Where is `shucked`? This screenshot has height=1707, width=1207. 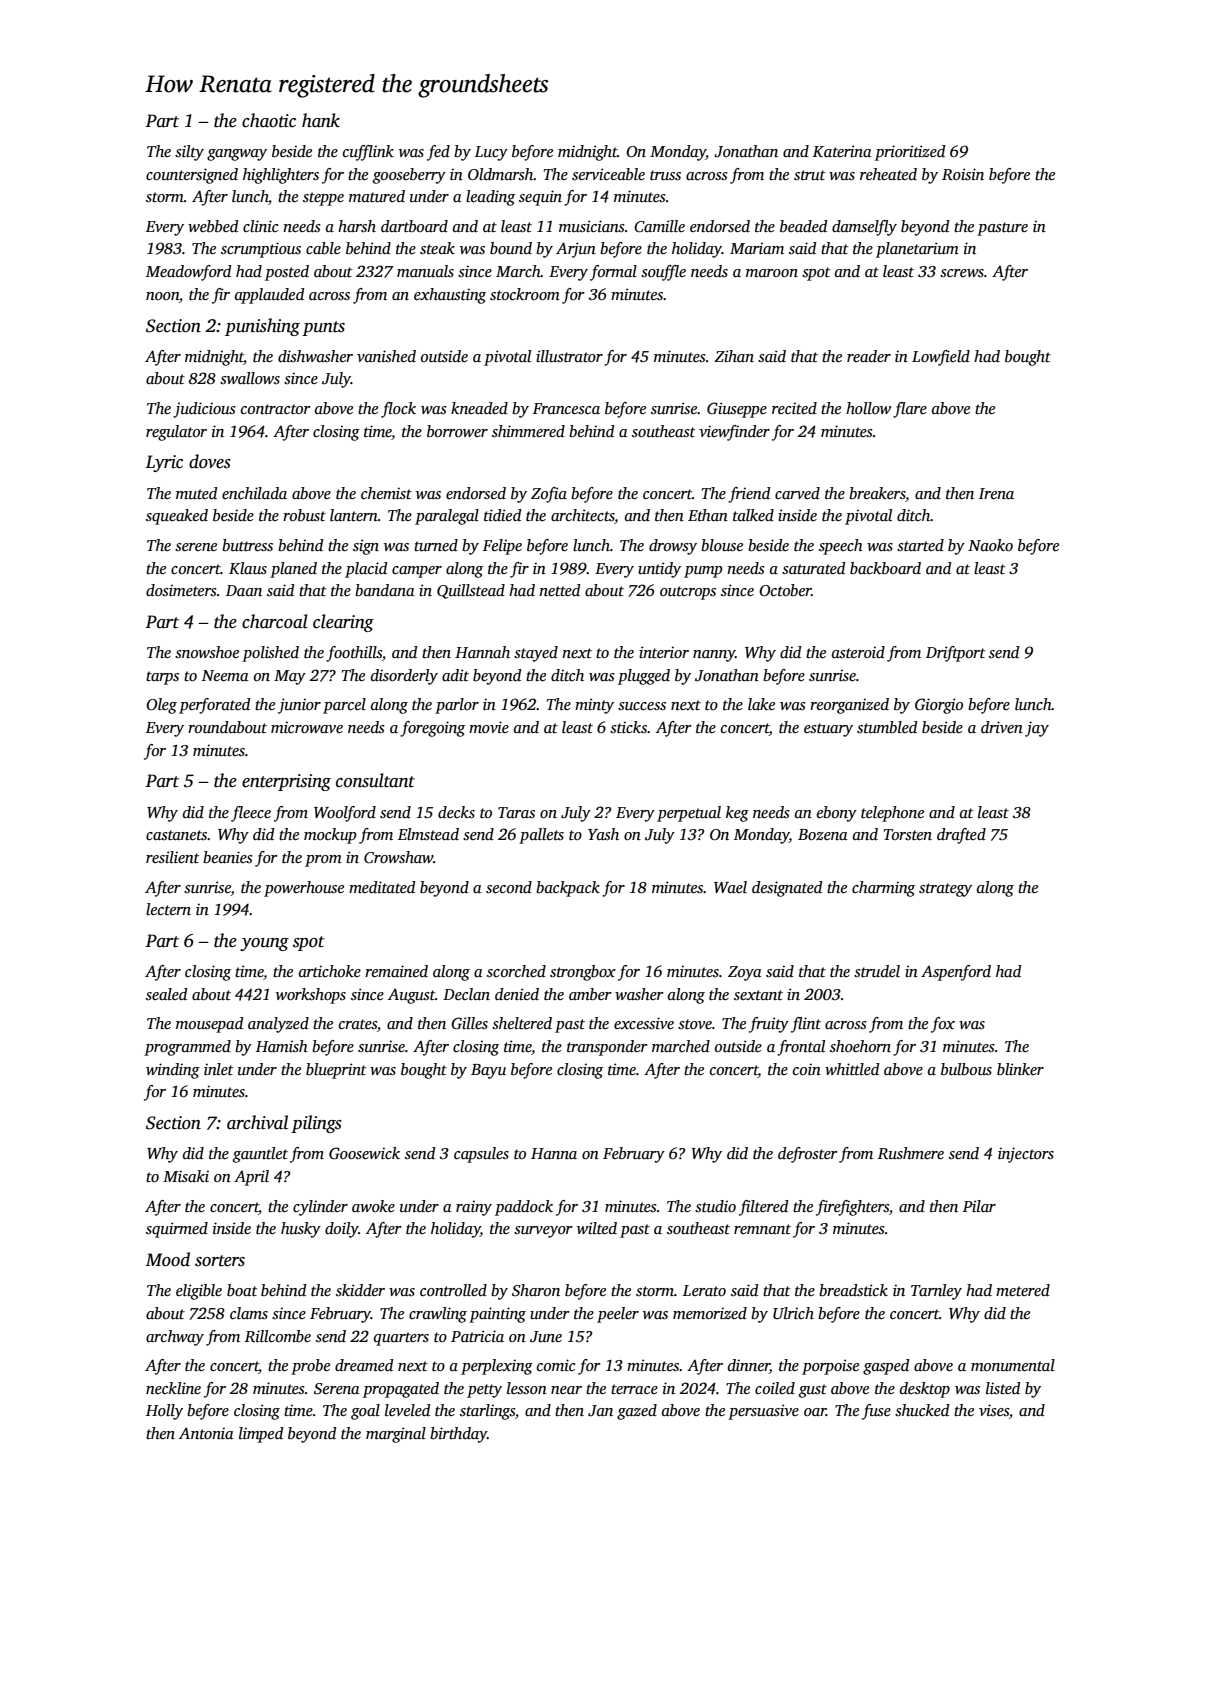
shucked is located at coordinates (922, 1410).
